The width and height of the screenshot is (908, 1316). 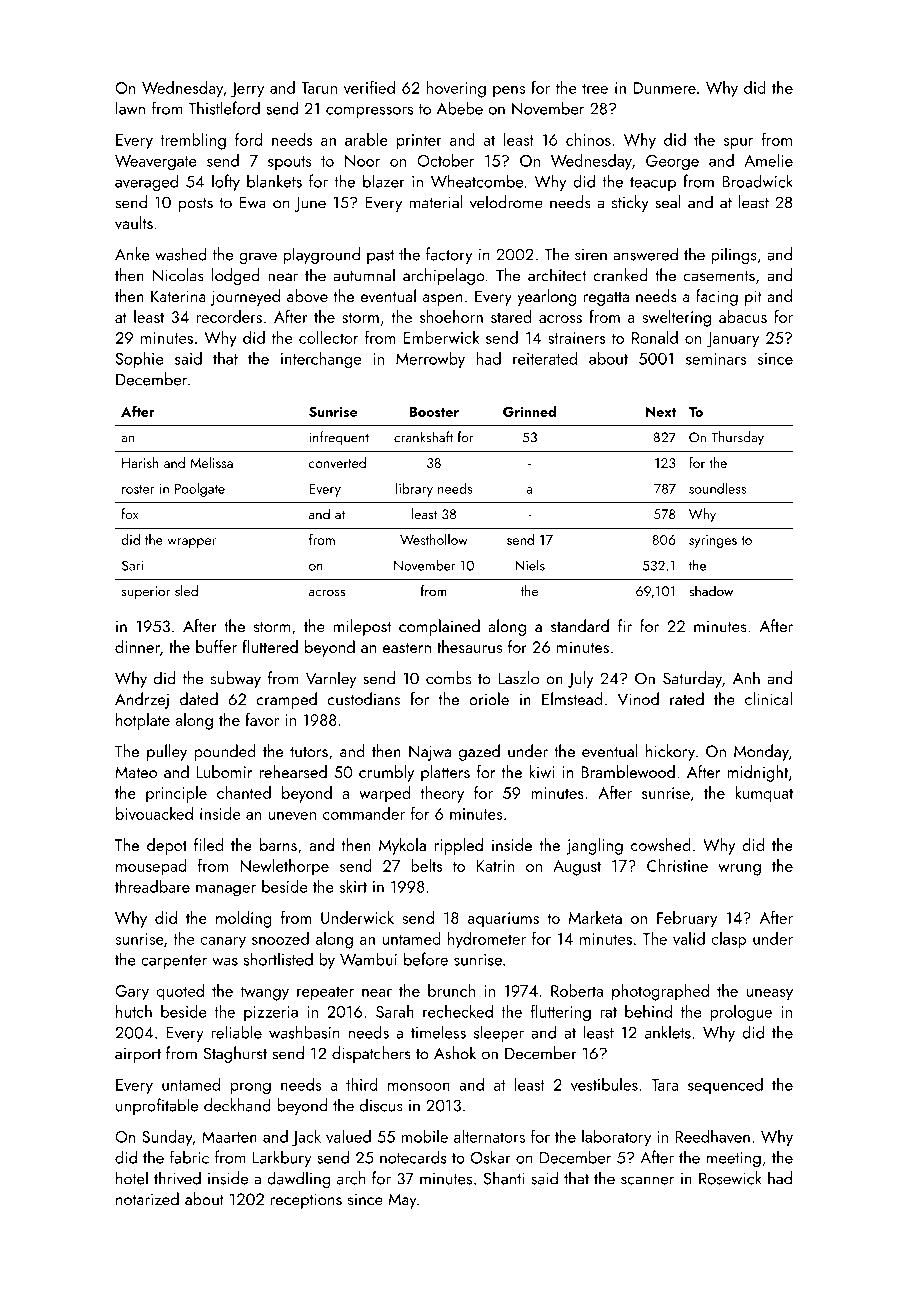 I want to click on vaults, so click(x=134, y=223).
